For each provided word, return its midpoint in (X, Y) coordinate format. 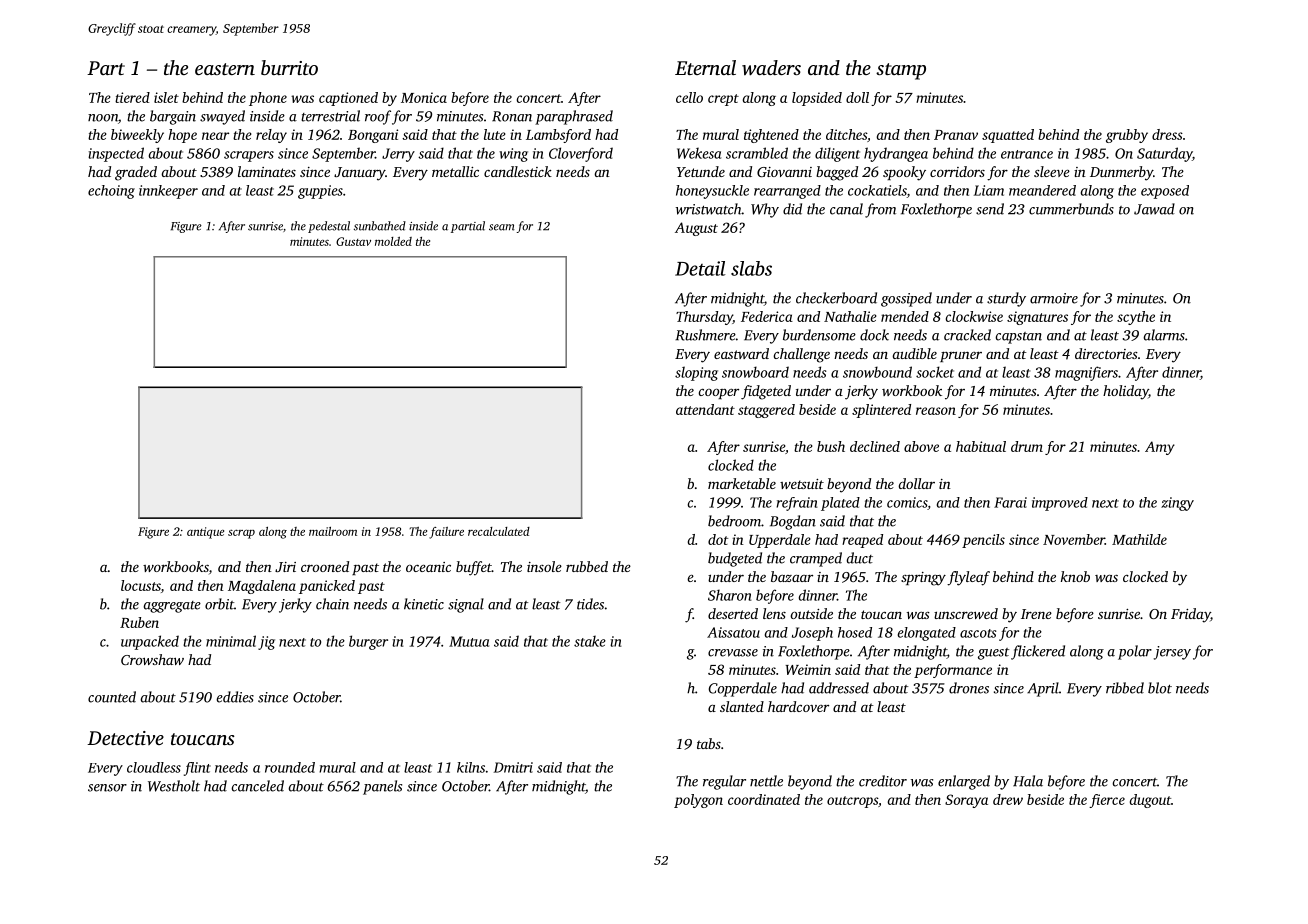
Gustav (353, 241)
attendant (705, 409)
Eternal (705, 67)
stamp (901, 71)
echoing (111, 192)
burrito (289, 67)
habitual (981, 446)
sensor (107, 788)
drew (1008, 799)
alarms (1164, 335)
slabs (751, 268)
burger (368, 642)
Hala (1028, 781)
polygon (698, 801)
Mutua (469, 641)
